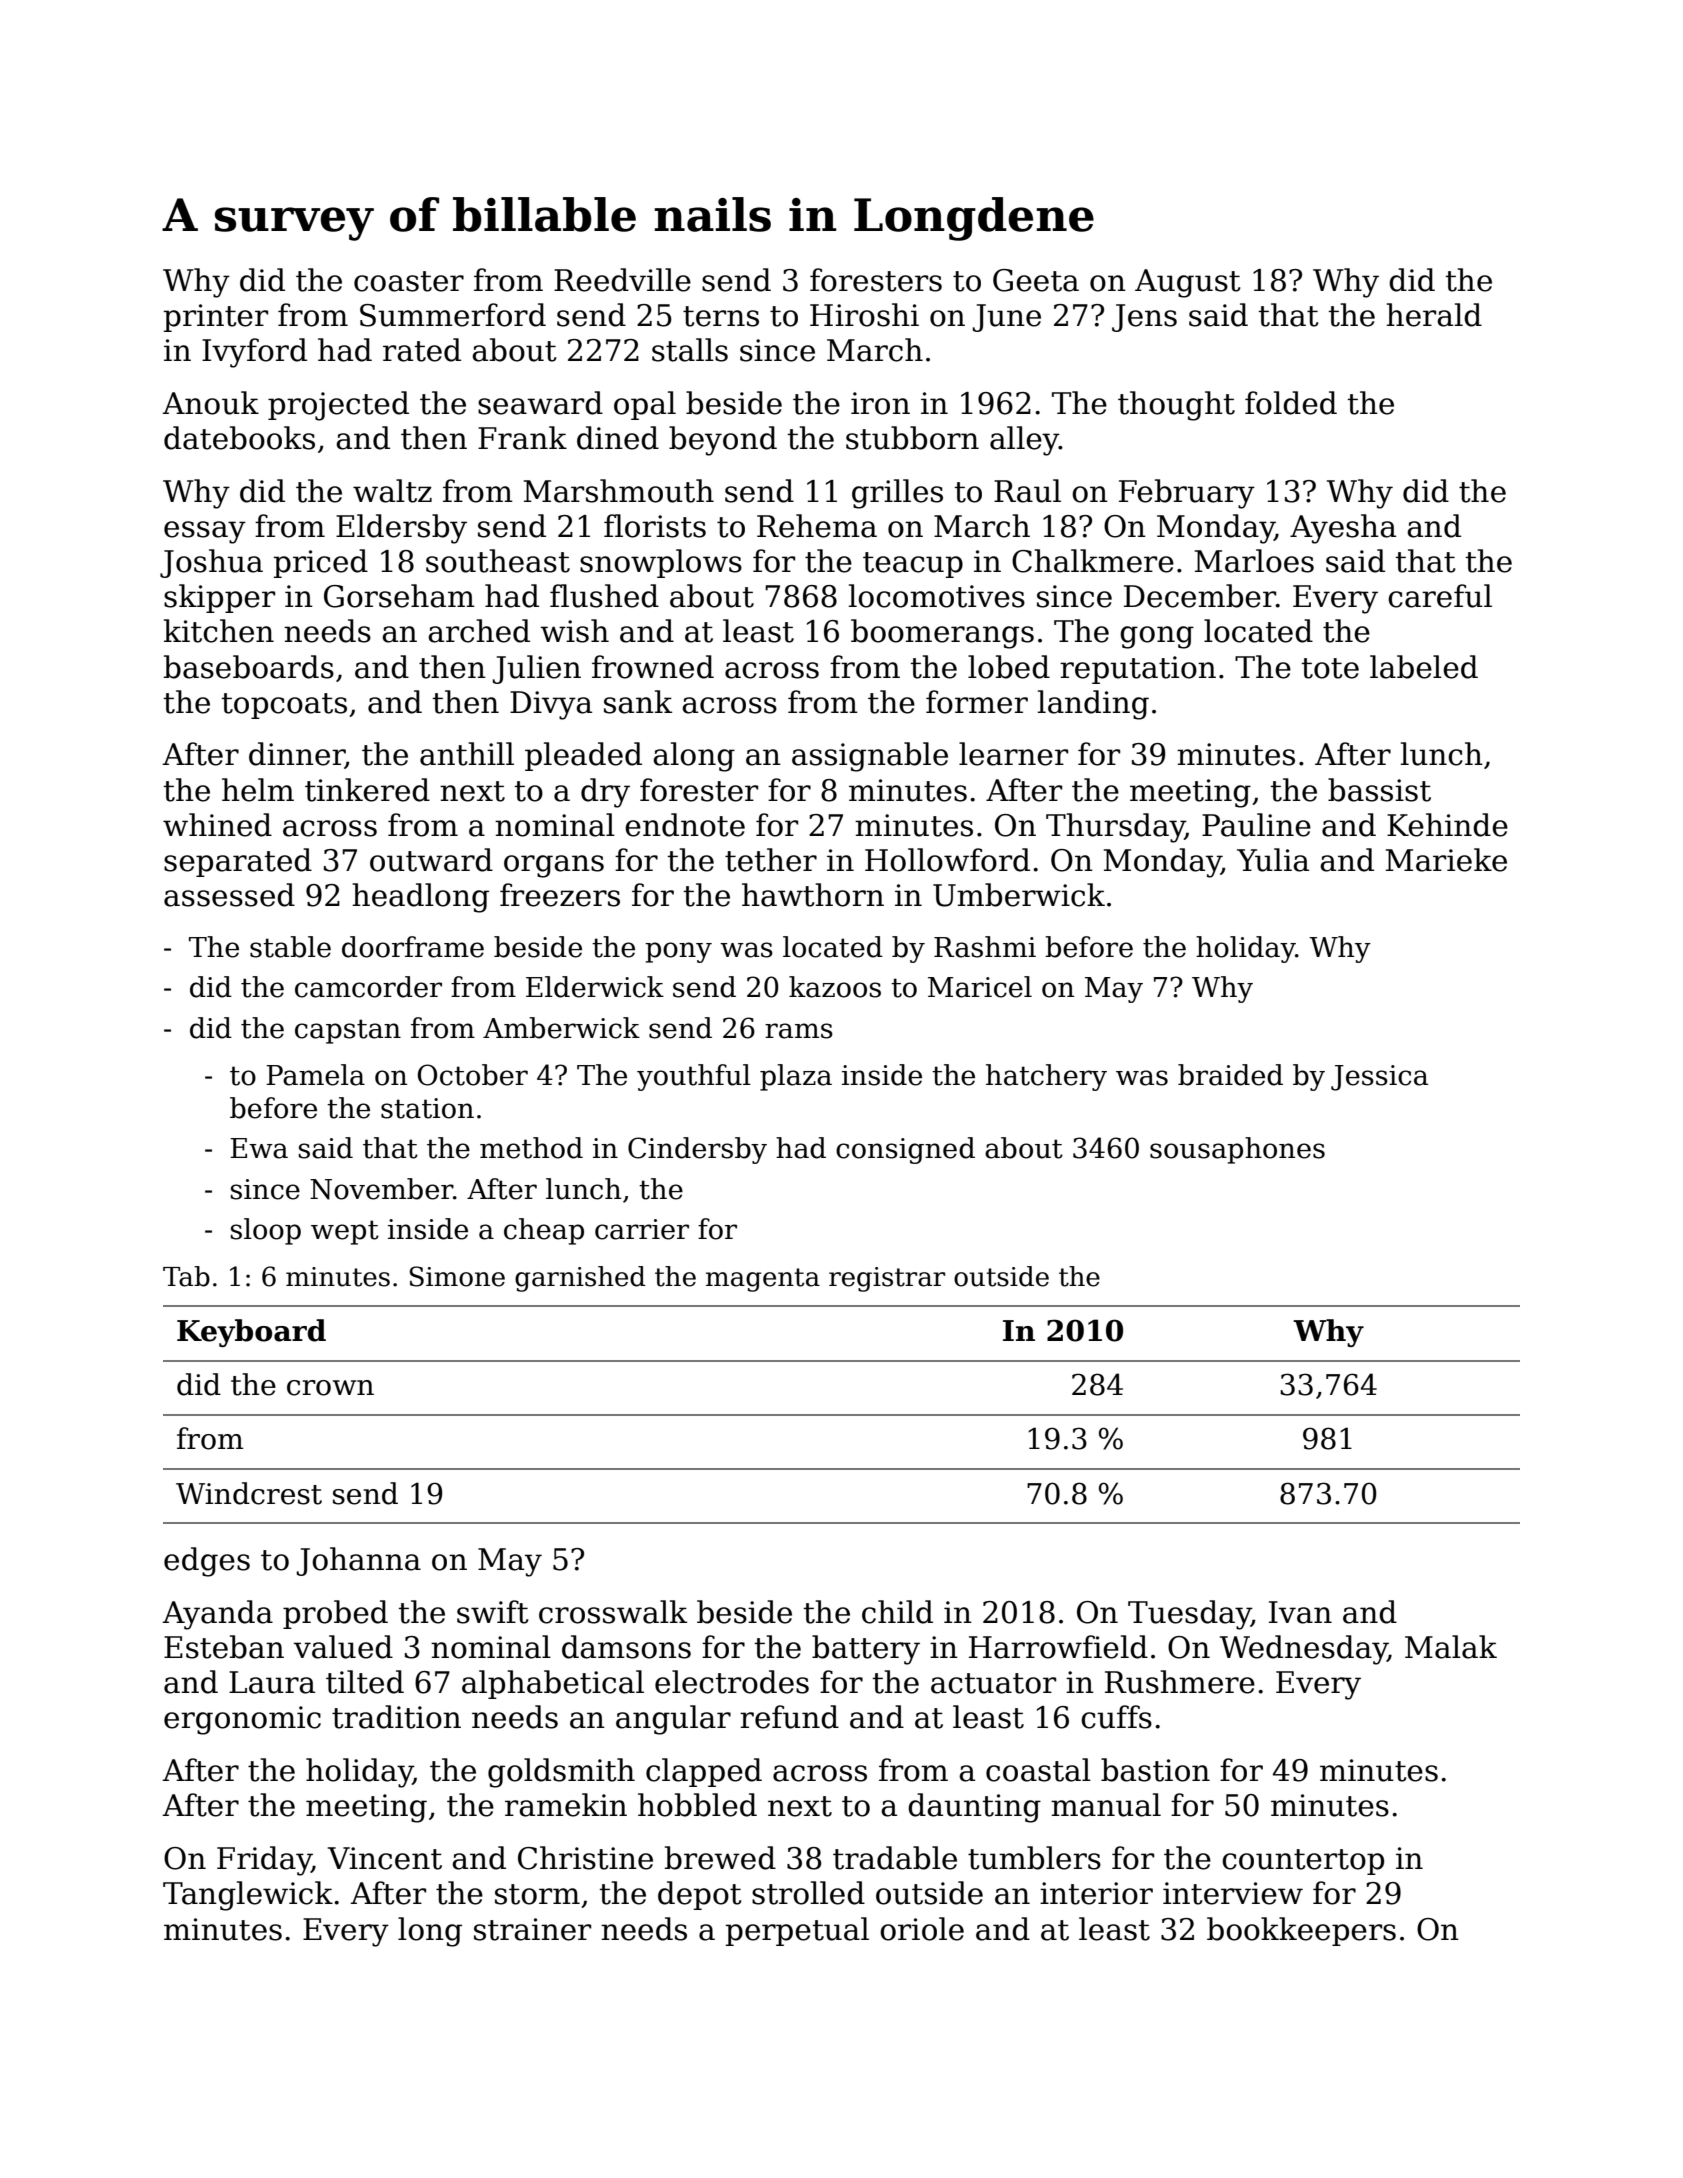 Image resolution: width=1683 pixels, height=2178 pixels. I want to click on Pamela, so click(315, 1075).
